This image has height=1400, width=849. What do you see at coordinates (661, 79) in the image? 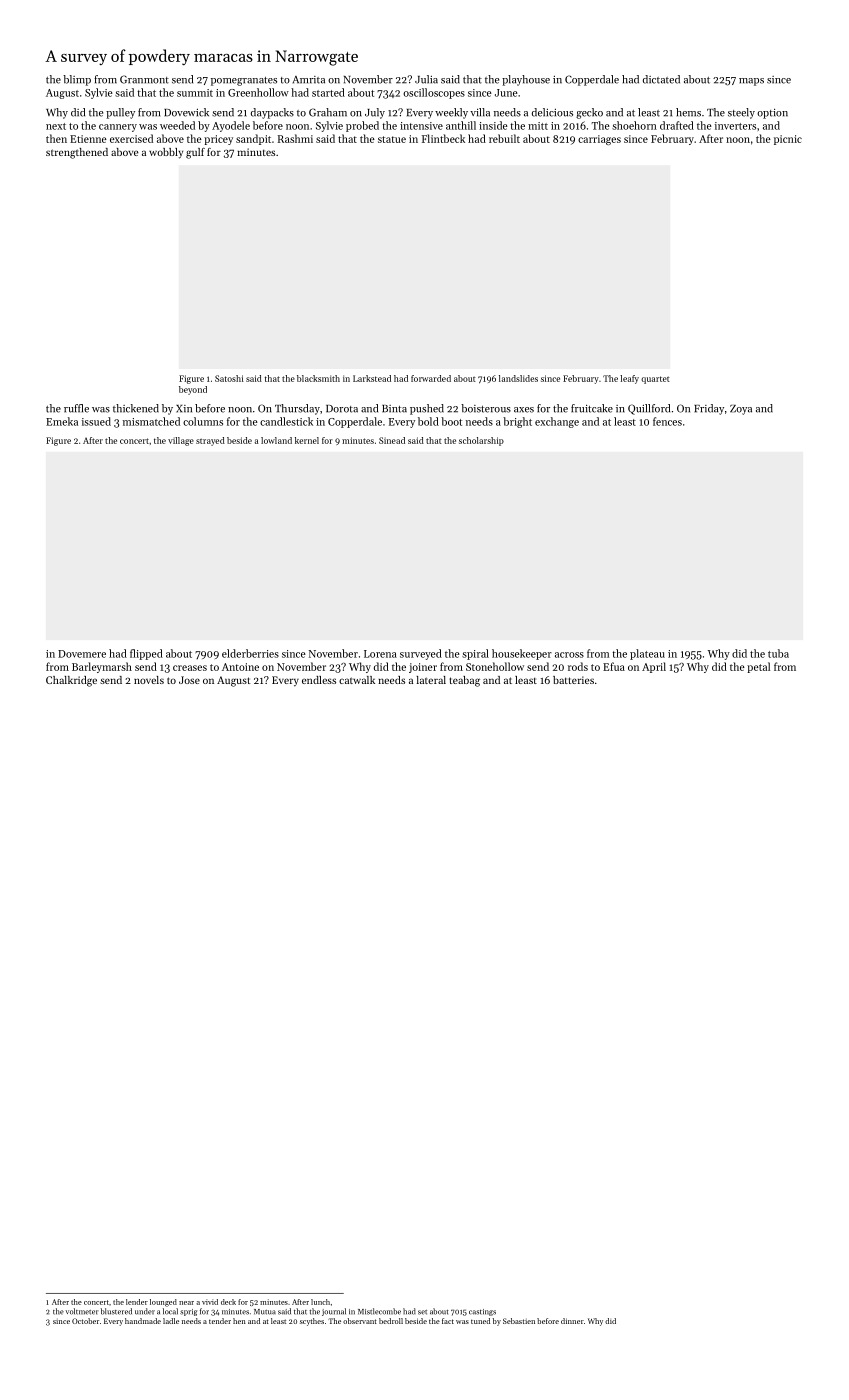
I see `dictated` at bounding box center [661, 79].
